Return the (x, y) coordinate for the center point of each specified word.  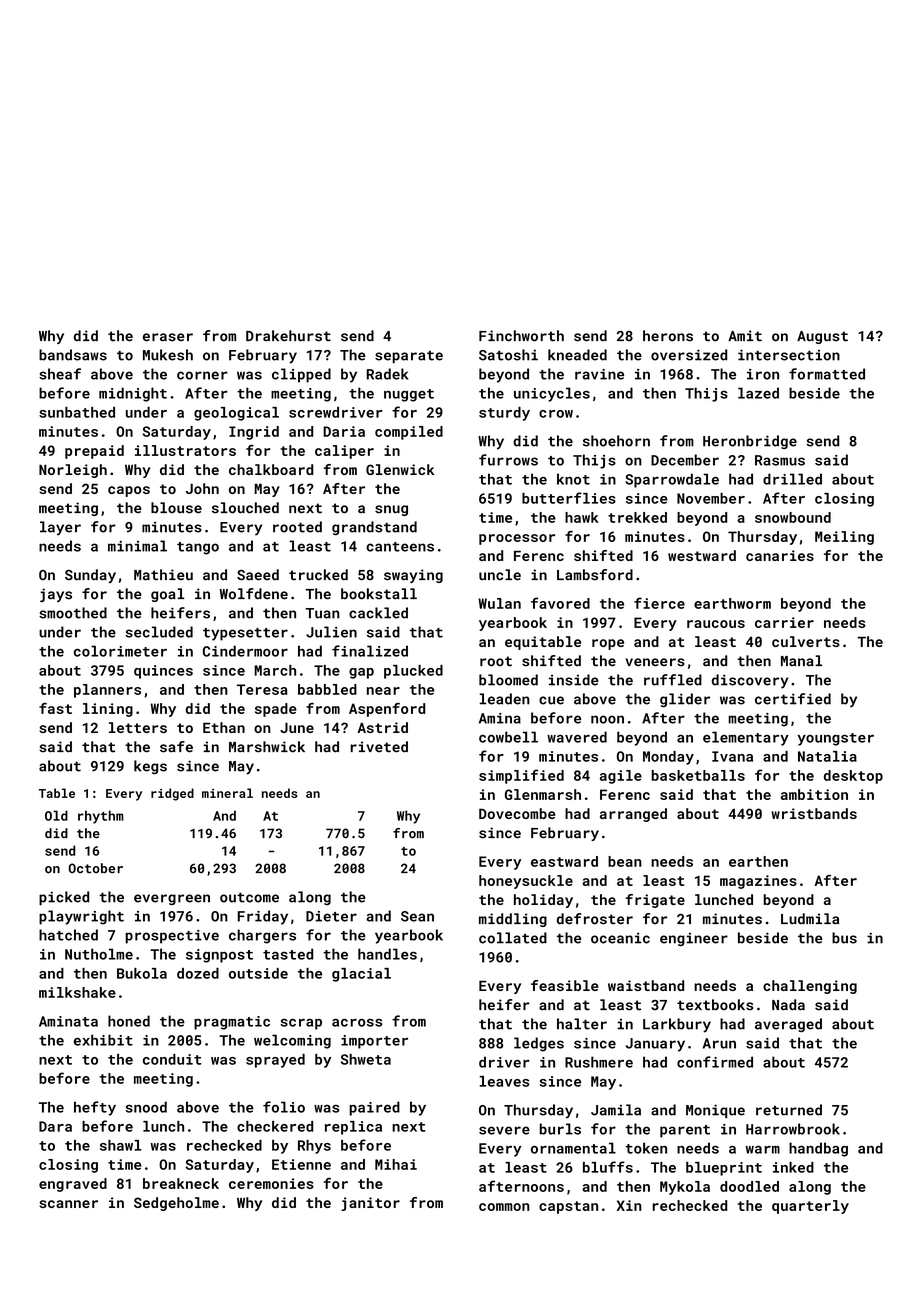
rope (608, 644)
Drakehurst (288, 336)
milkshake (77, 992)
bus (844, 938)
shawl (120, 1145)
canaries (780, 555)
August (822, 337)
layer (60, 528)
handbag (818, 1149)
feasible (565, 985)
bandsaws (73, 355)
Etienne (301, 1164)
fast (55, 708)
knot (573, 479)
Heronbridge (750, 442)
